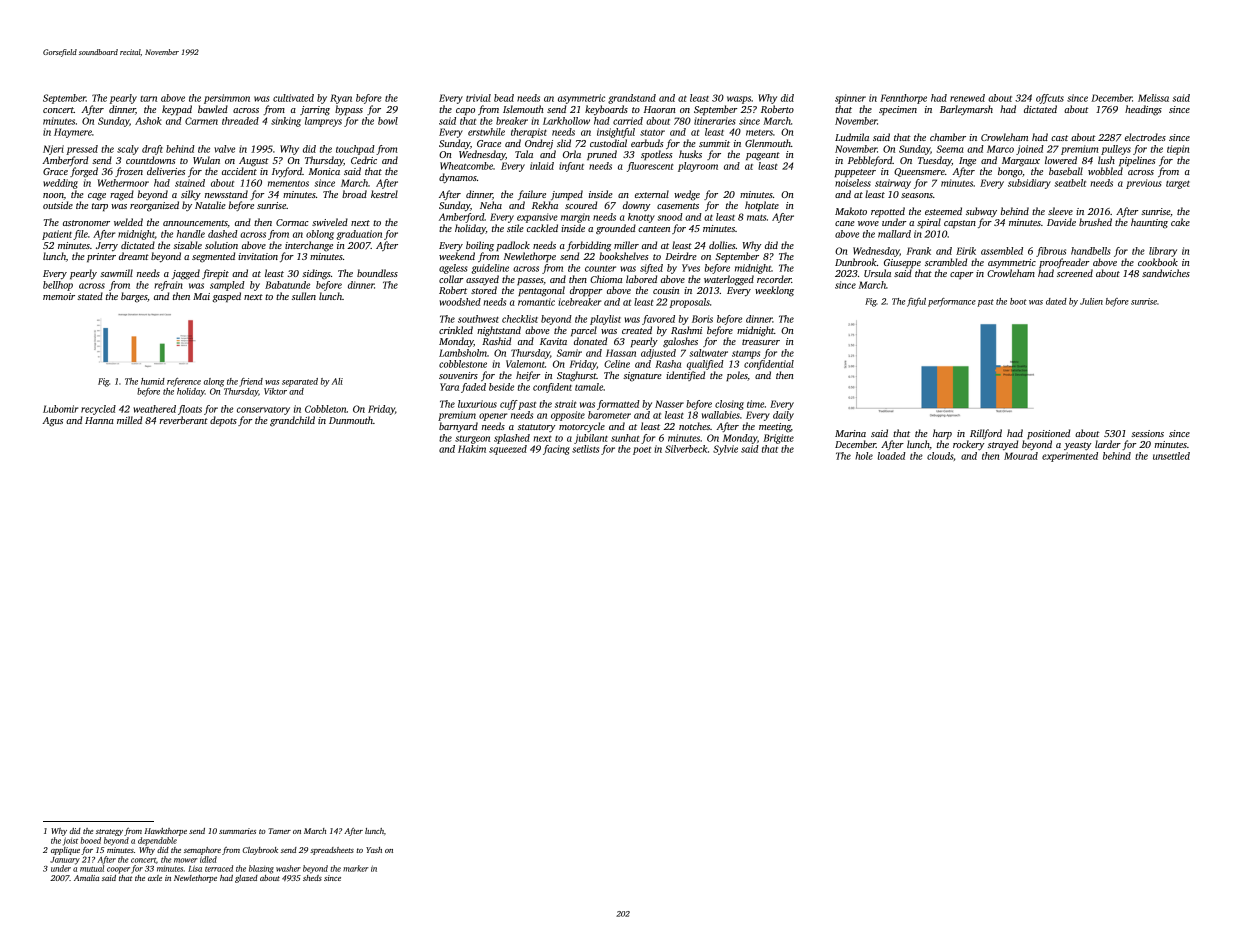 This page has width=1233, height=952. What do you see at coordinates (86, 878) in the page?
I see `Amalia` at bounding box center [86, 878].
